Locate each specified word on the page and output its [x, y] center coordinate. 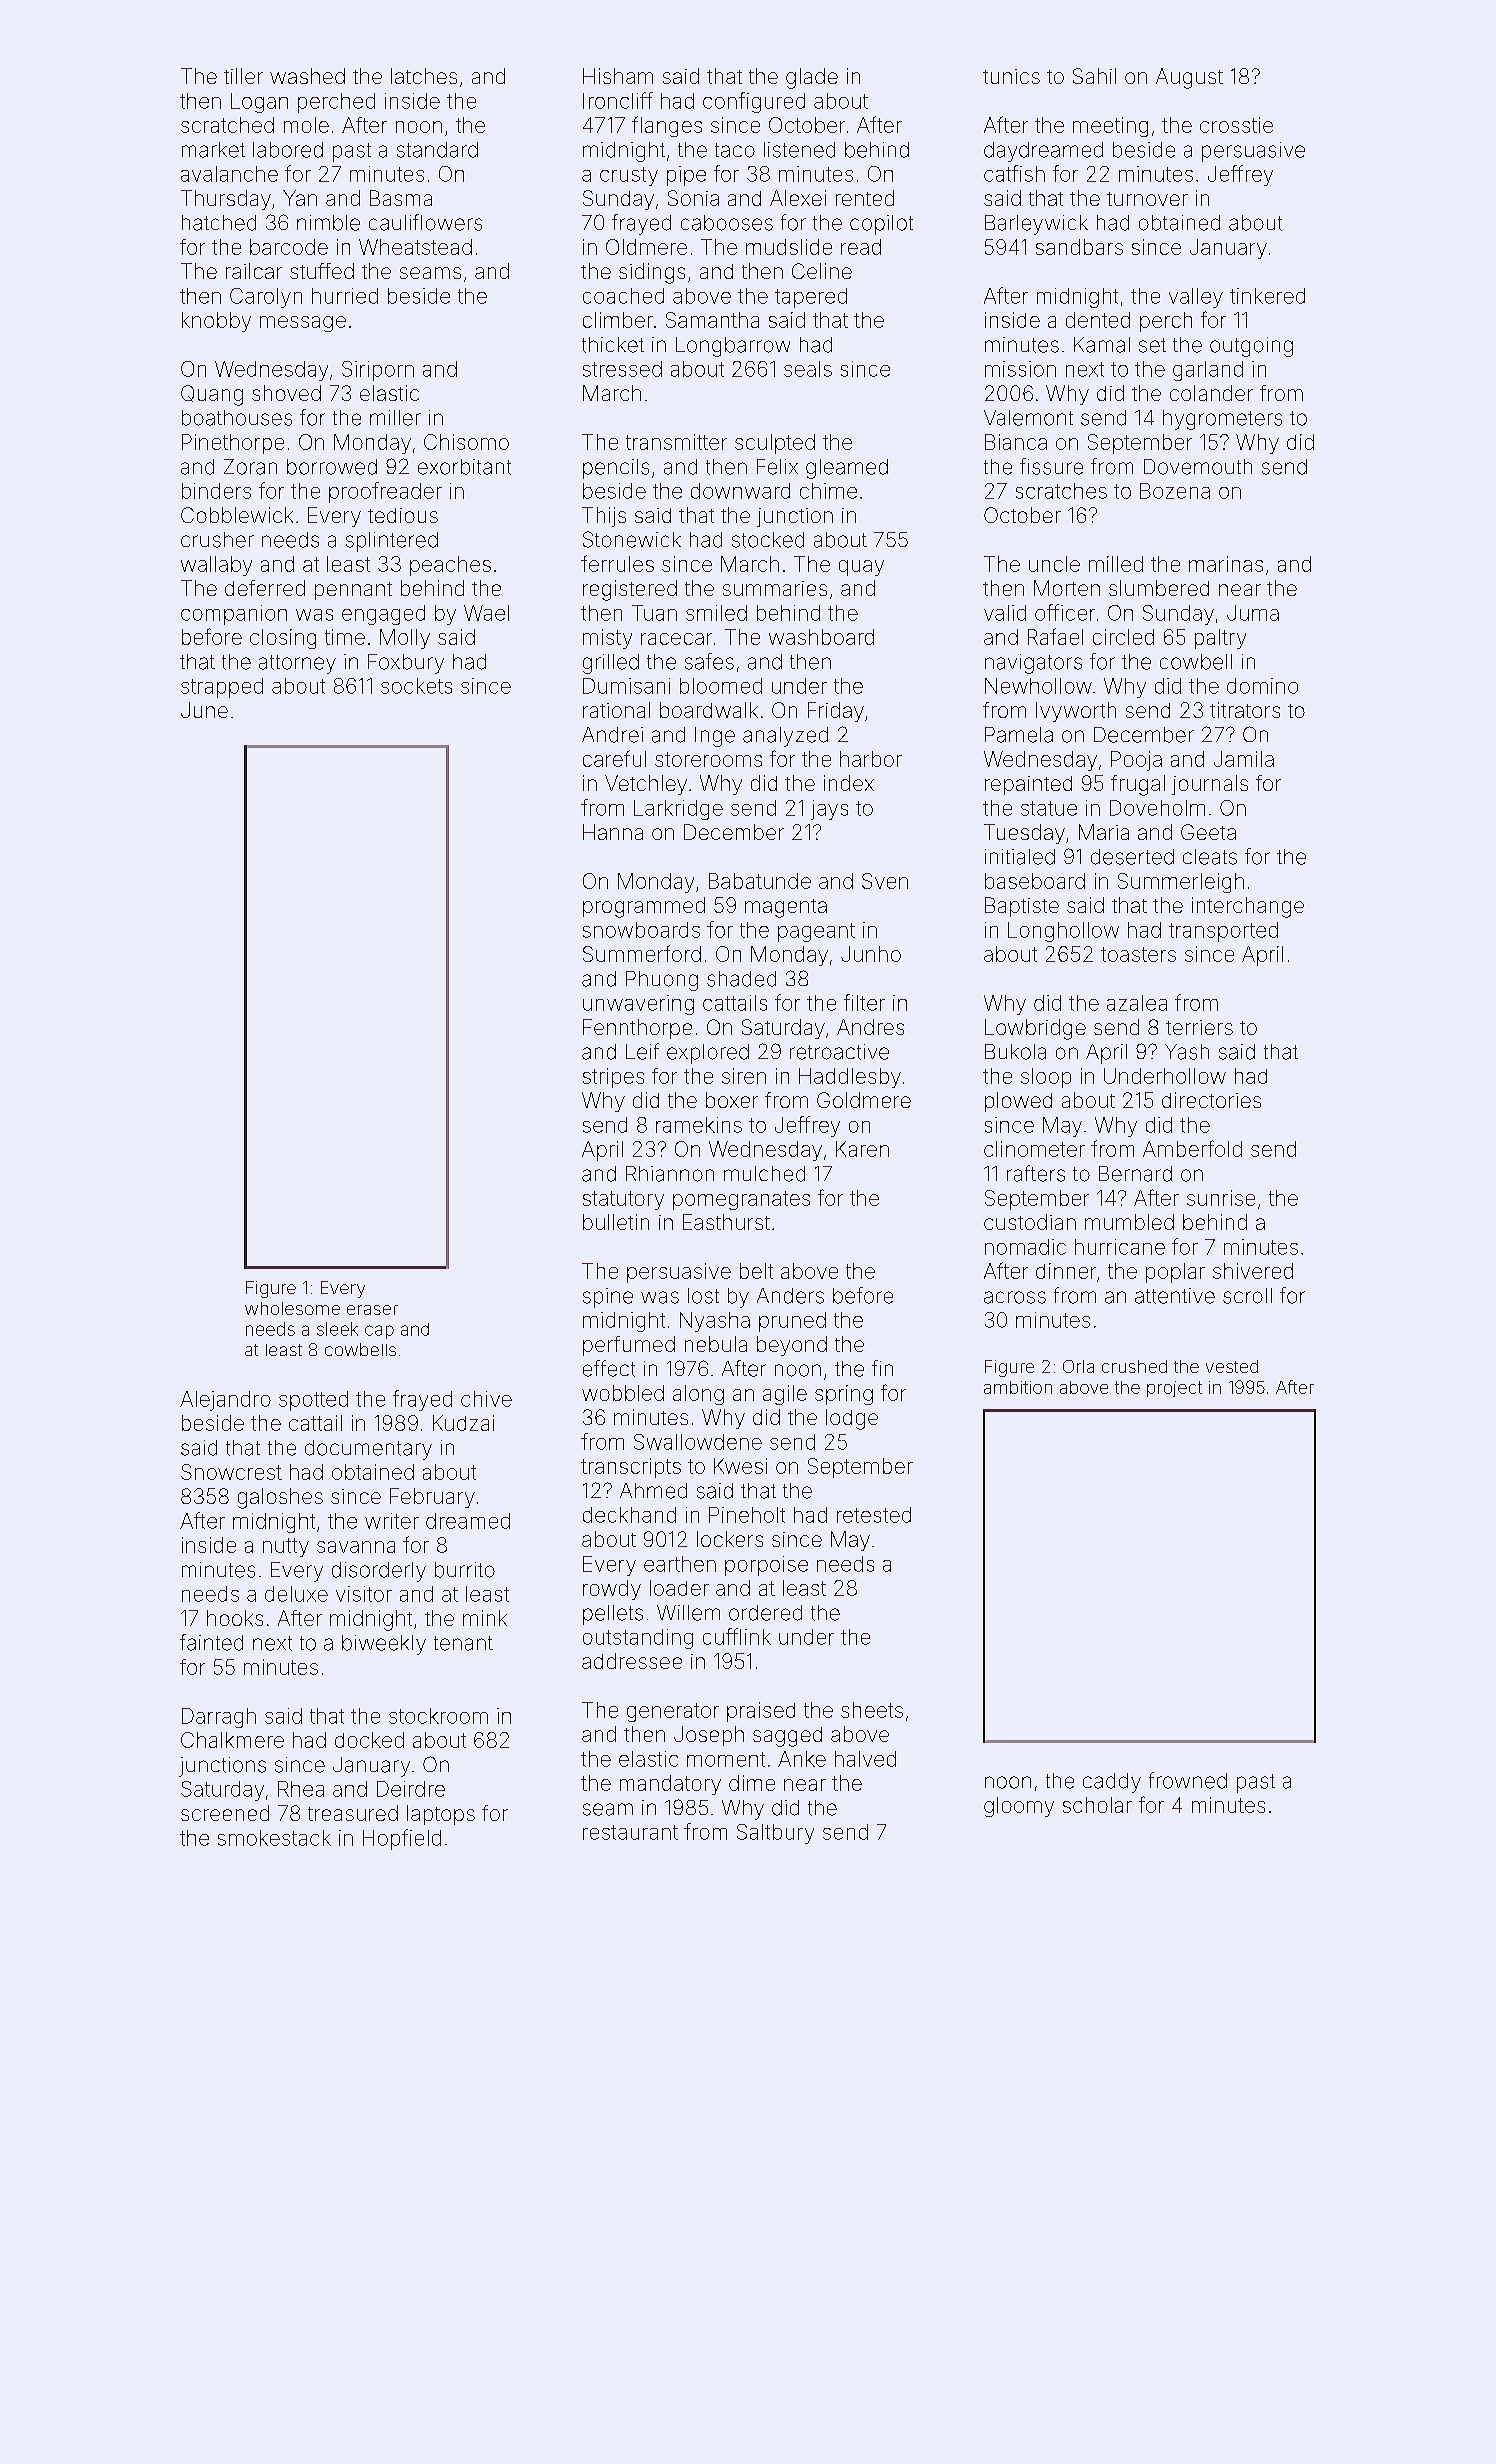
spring [844, 1395]
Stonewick [632, 539]
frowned [1188, 1780]
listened [799, 150]
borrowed [332, 467]
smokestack [274, 1838]
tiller [243, 76]
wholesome [292, 1308]
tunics [1011, 76]
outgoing [1251, 347]
